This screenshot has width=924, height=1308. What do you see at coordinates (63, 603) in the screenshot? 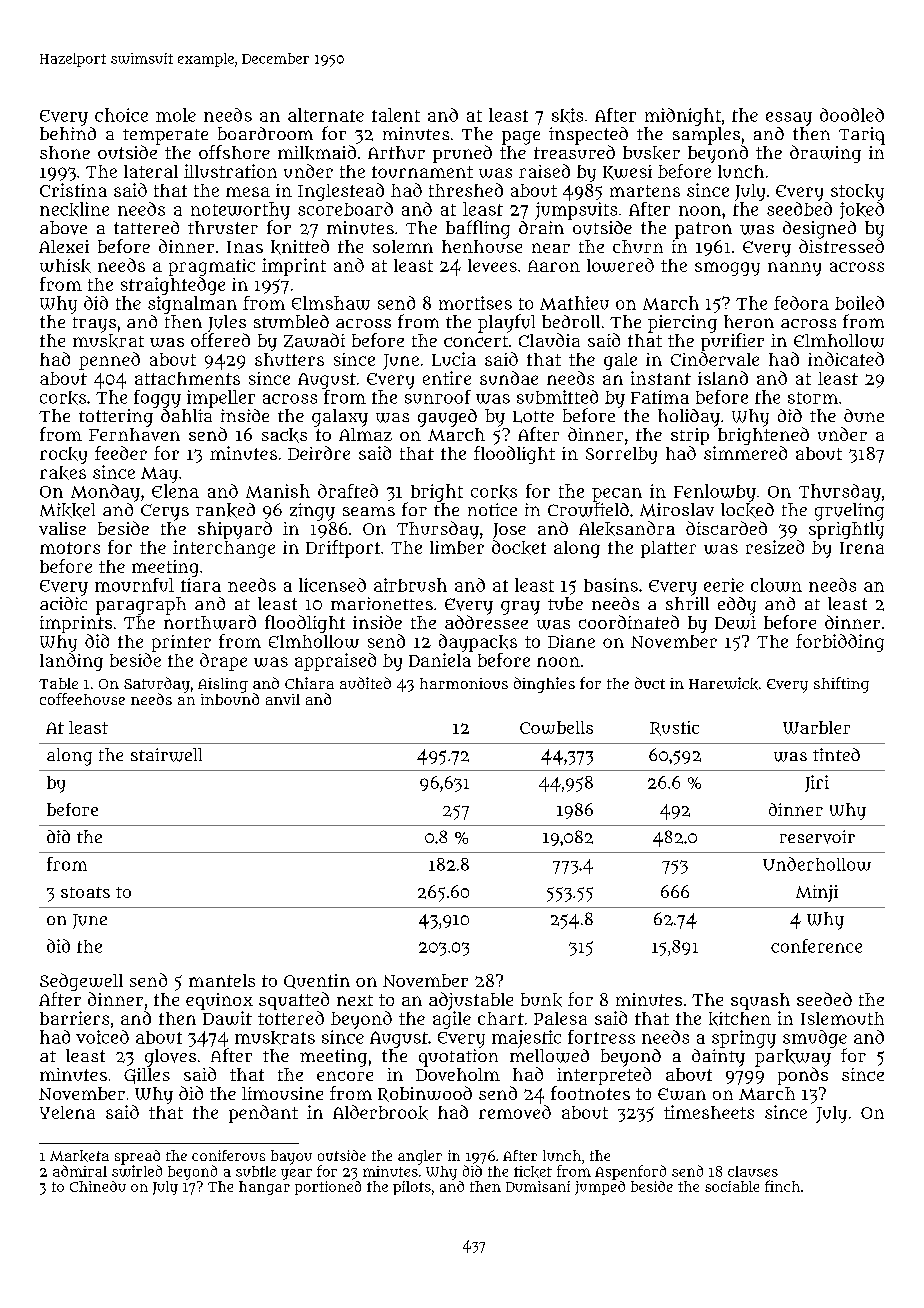
I see `acidic` at bounding box center [63, 603].
